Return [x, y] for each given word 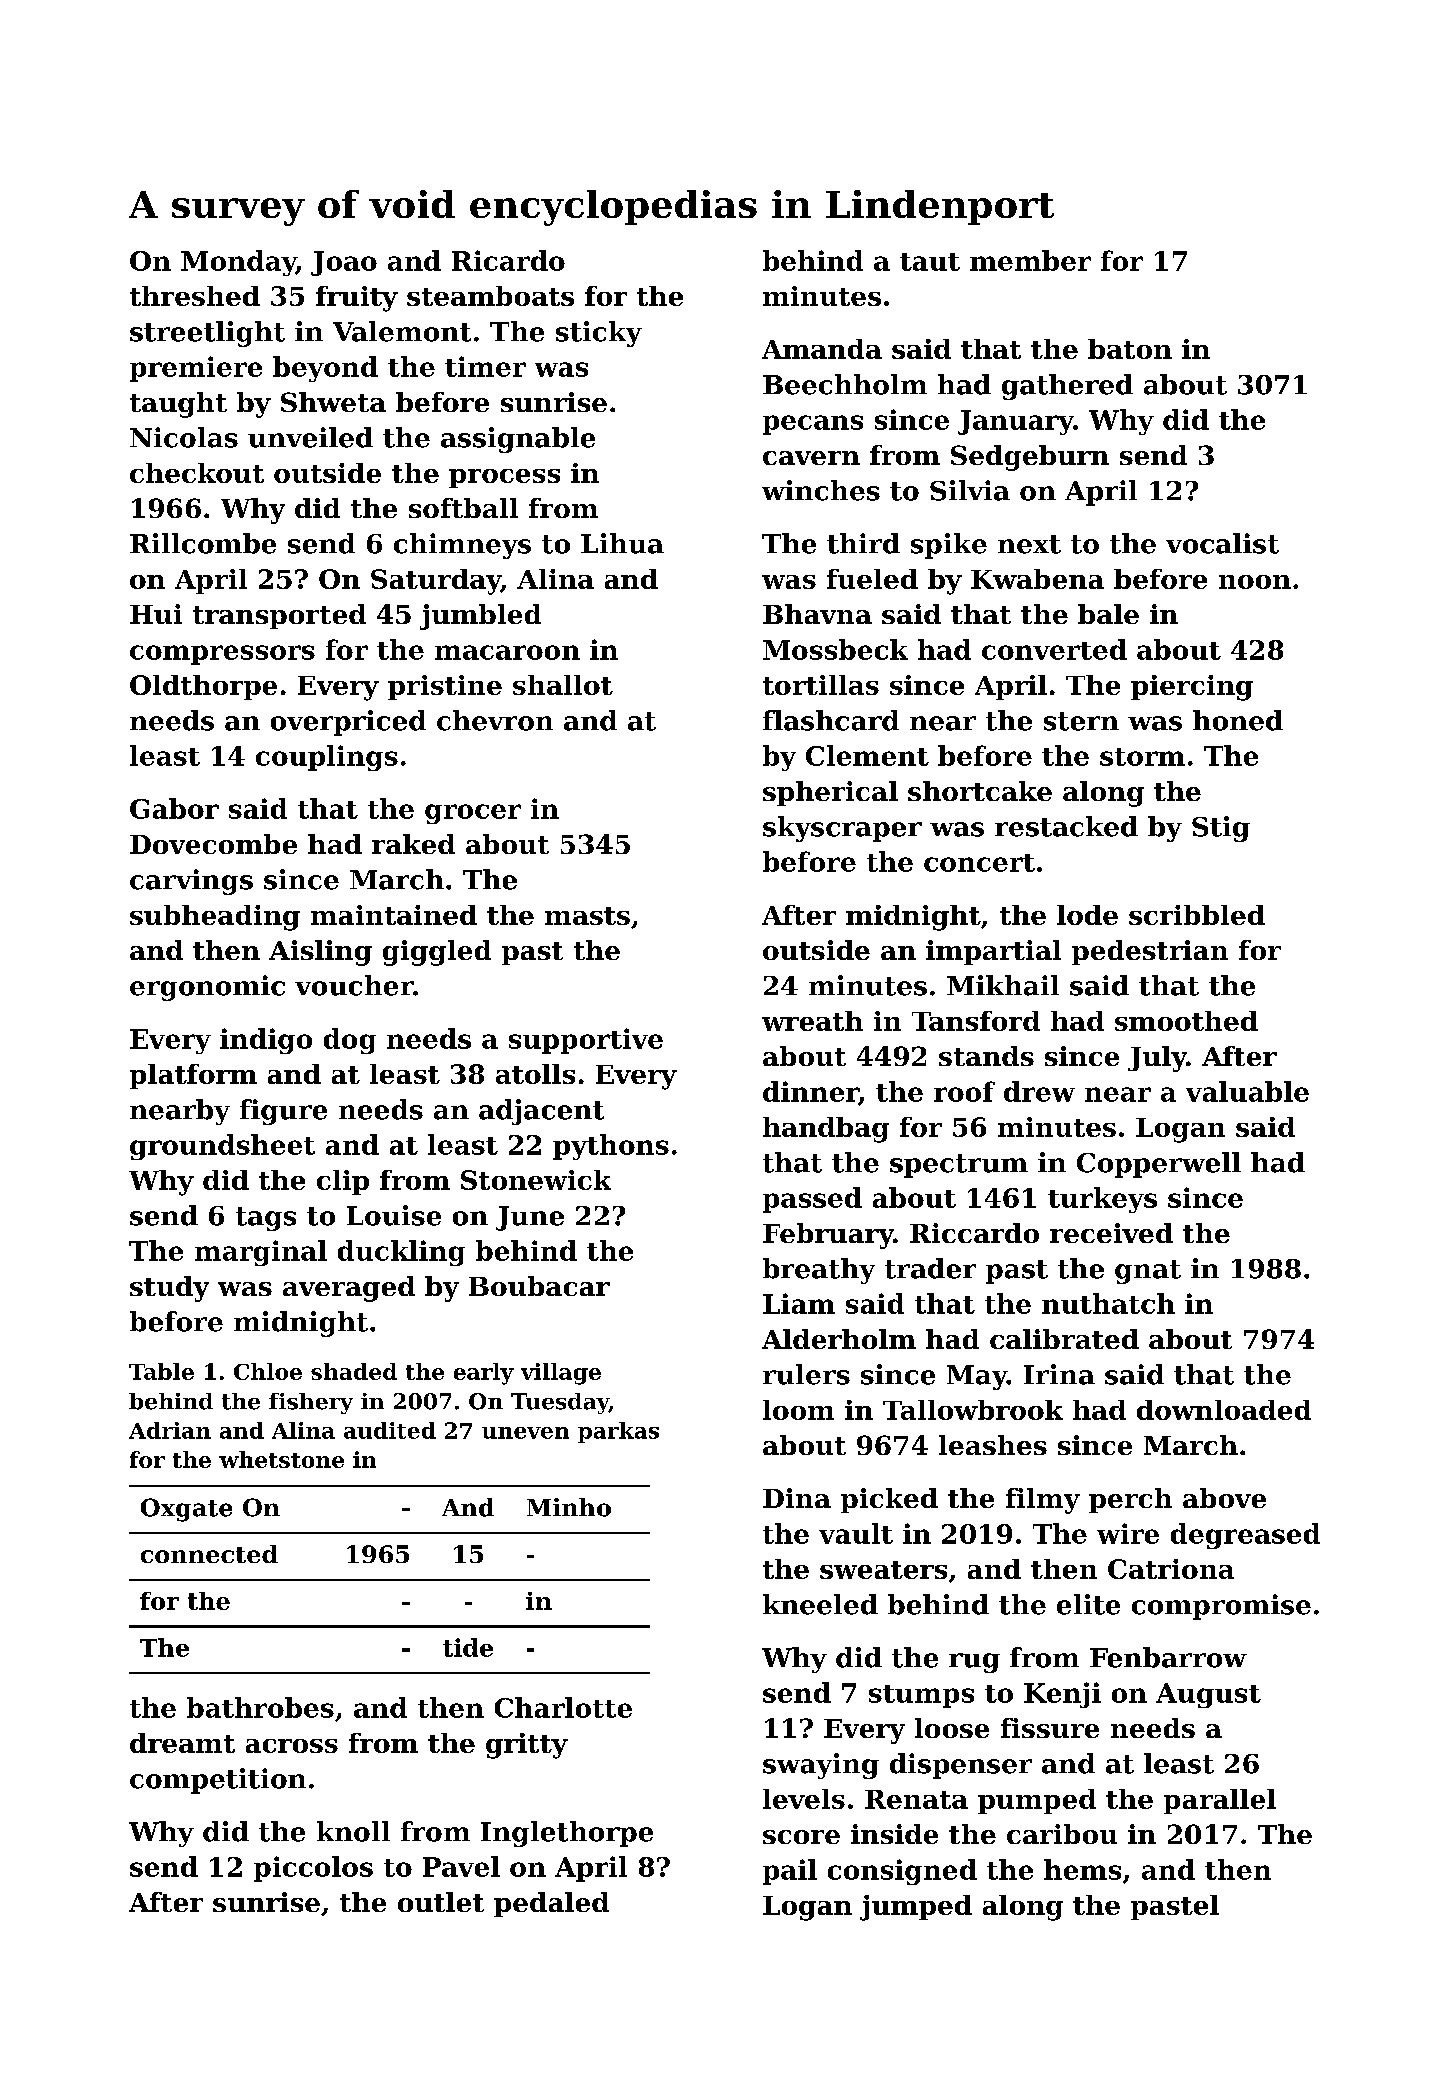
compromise [1221, 1607]
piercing [1192, 688]
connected [209, 1554]
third [863, 543]
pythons [611, 1147]
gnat [1148, 1272]
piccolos [313, 1869]
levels [804, 1799]
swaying [821, 1766]
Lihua [622, 543]
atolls [535, 1074]
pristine [445, 687]
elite [1088, 1604]
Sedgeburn [1030, 458]
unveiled [310, 437]
